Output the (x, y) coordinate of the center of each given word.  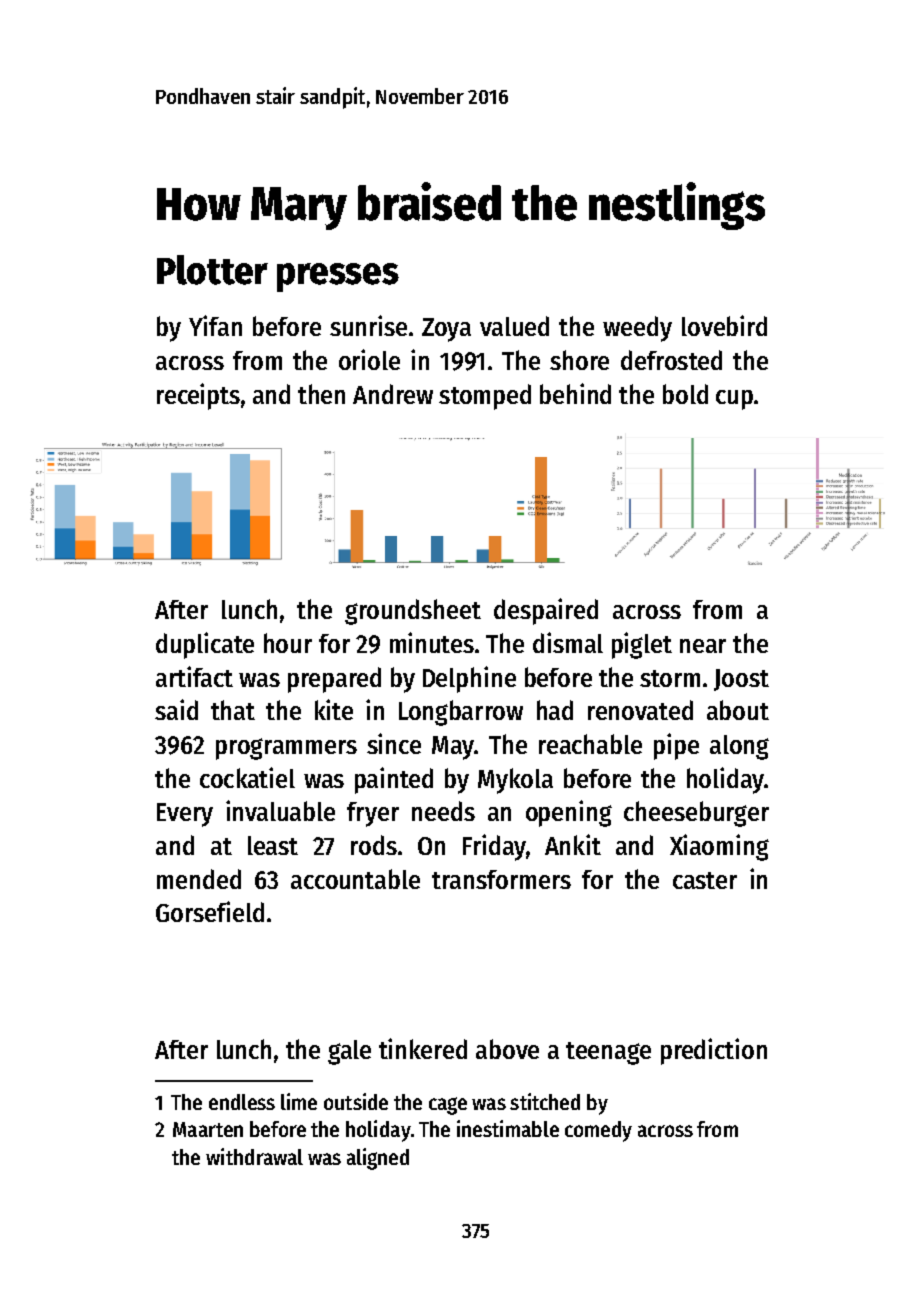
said (176, 709)
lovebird (724, 325)
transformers (501, 879)
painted (394, 780)
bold (685, 394)
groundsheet (413, 612)
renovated (640, 710)
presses (338, 277)
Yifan (215, 325)
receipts (198, 396)
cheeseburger (696, 814)
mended (199, 879)
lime (299, 1101)
